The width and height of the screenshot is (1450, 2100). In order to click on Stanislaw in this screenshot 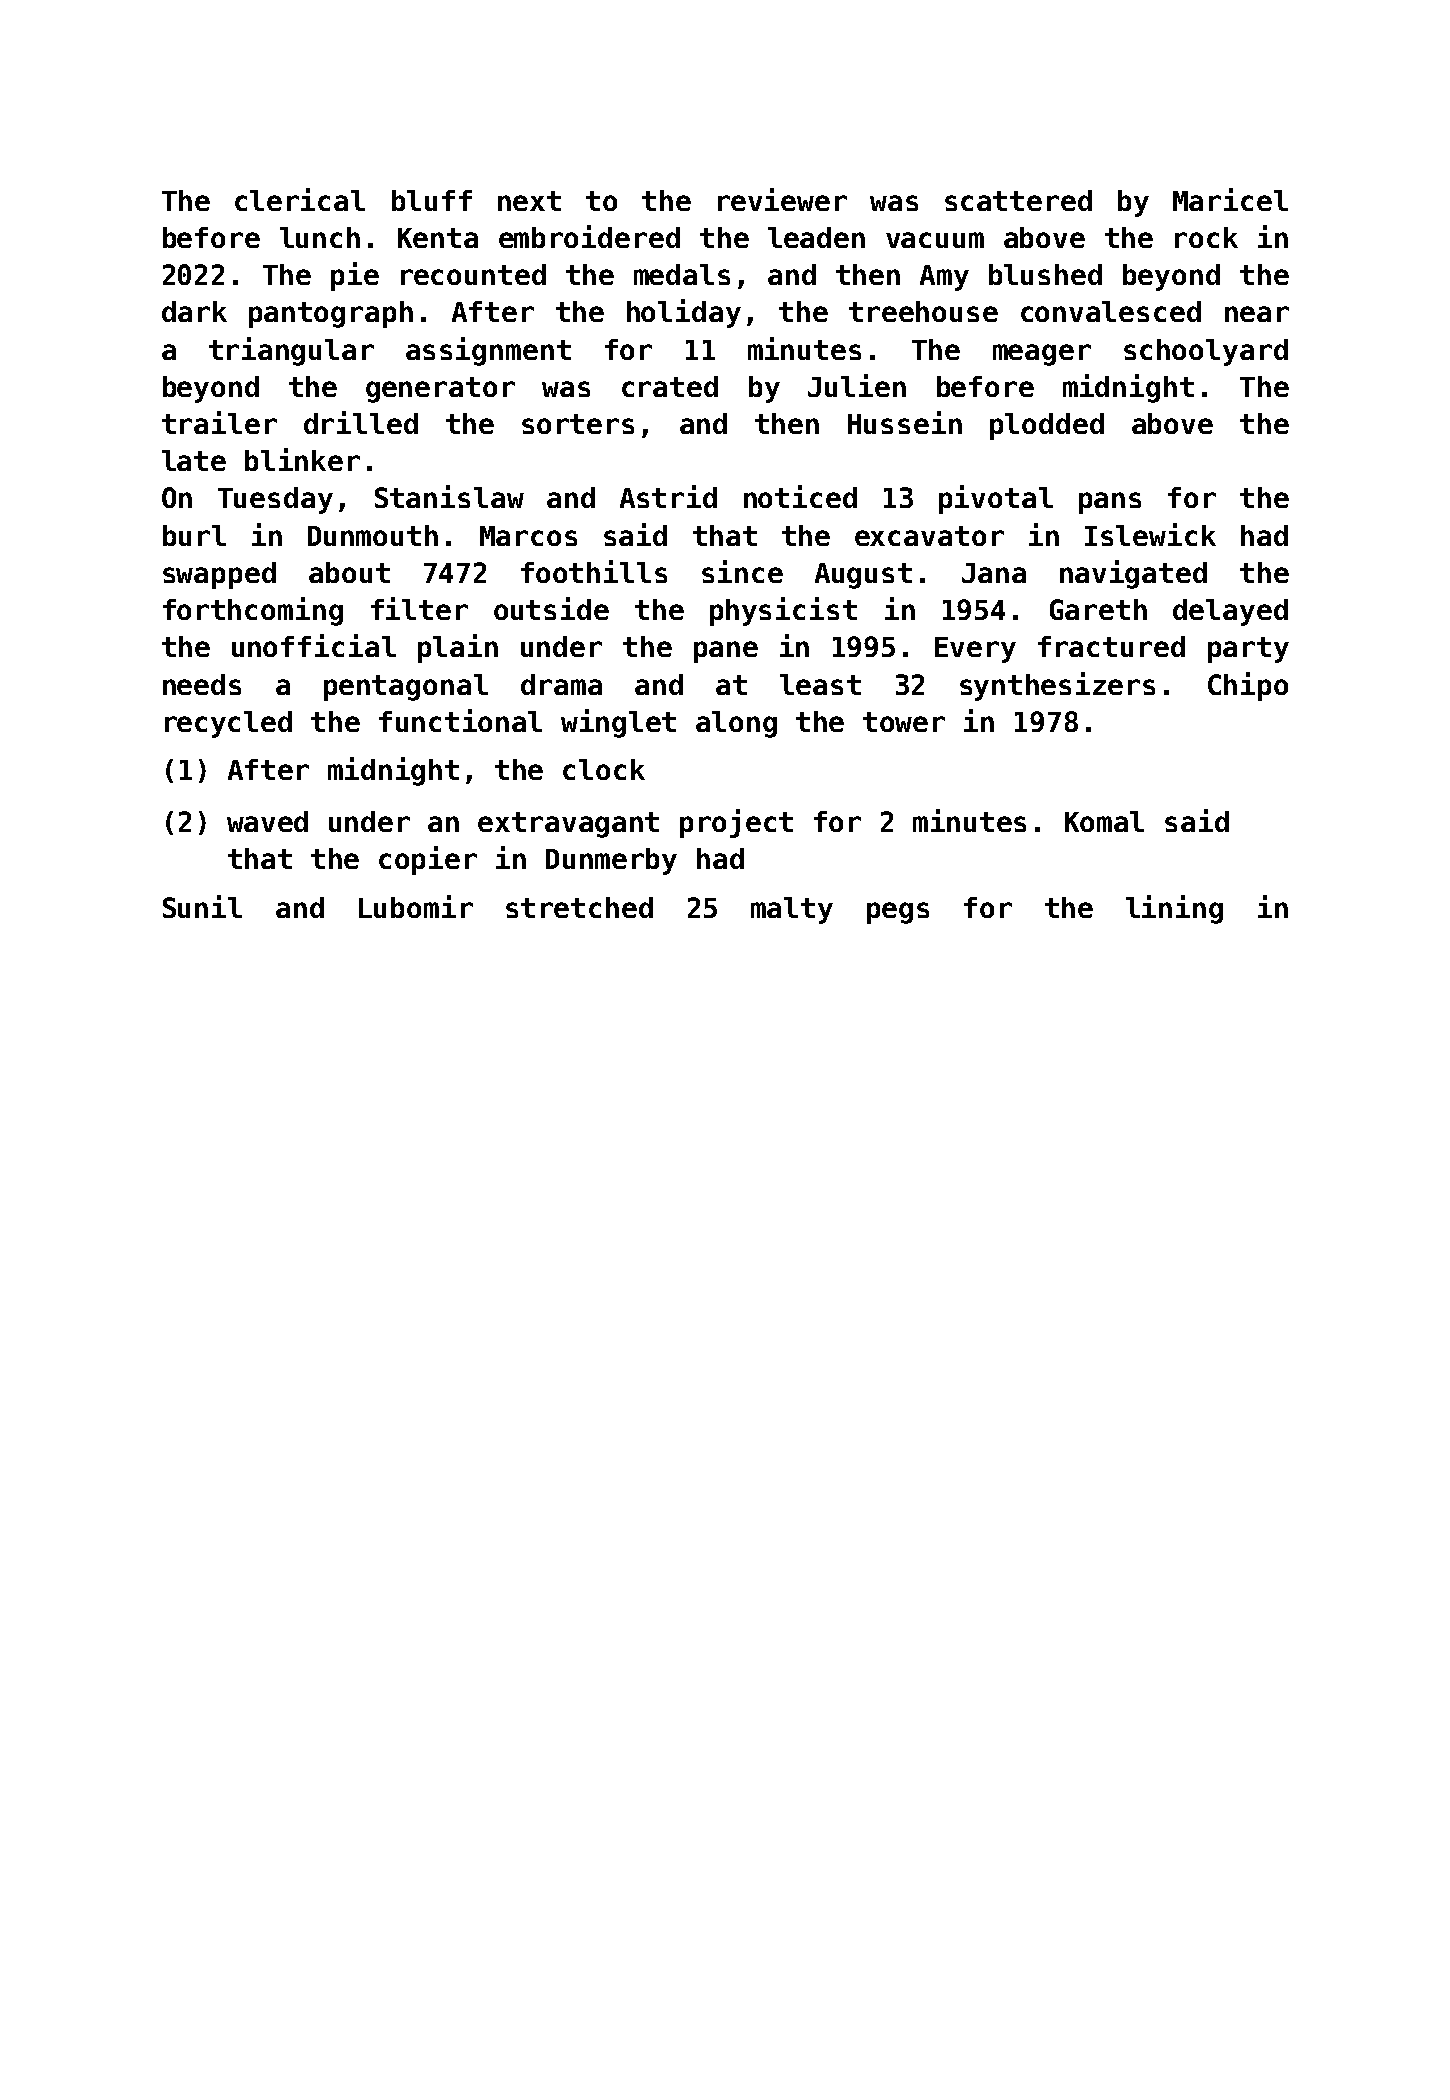, I will do `click(449, 496)`.
